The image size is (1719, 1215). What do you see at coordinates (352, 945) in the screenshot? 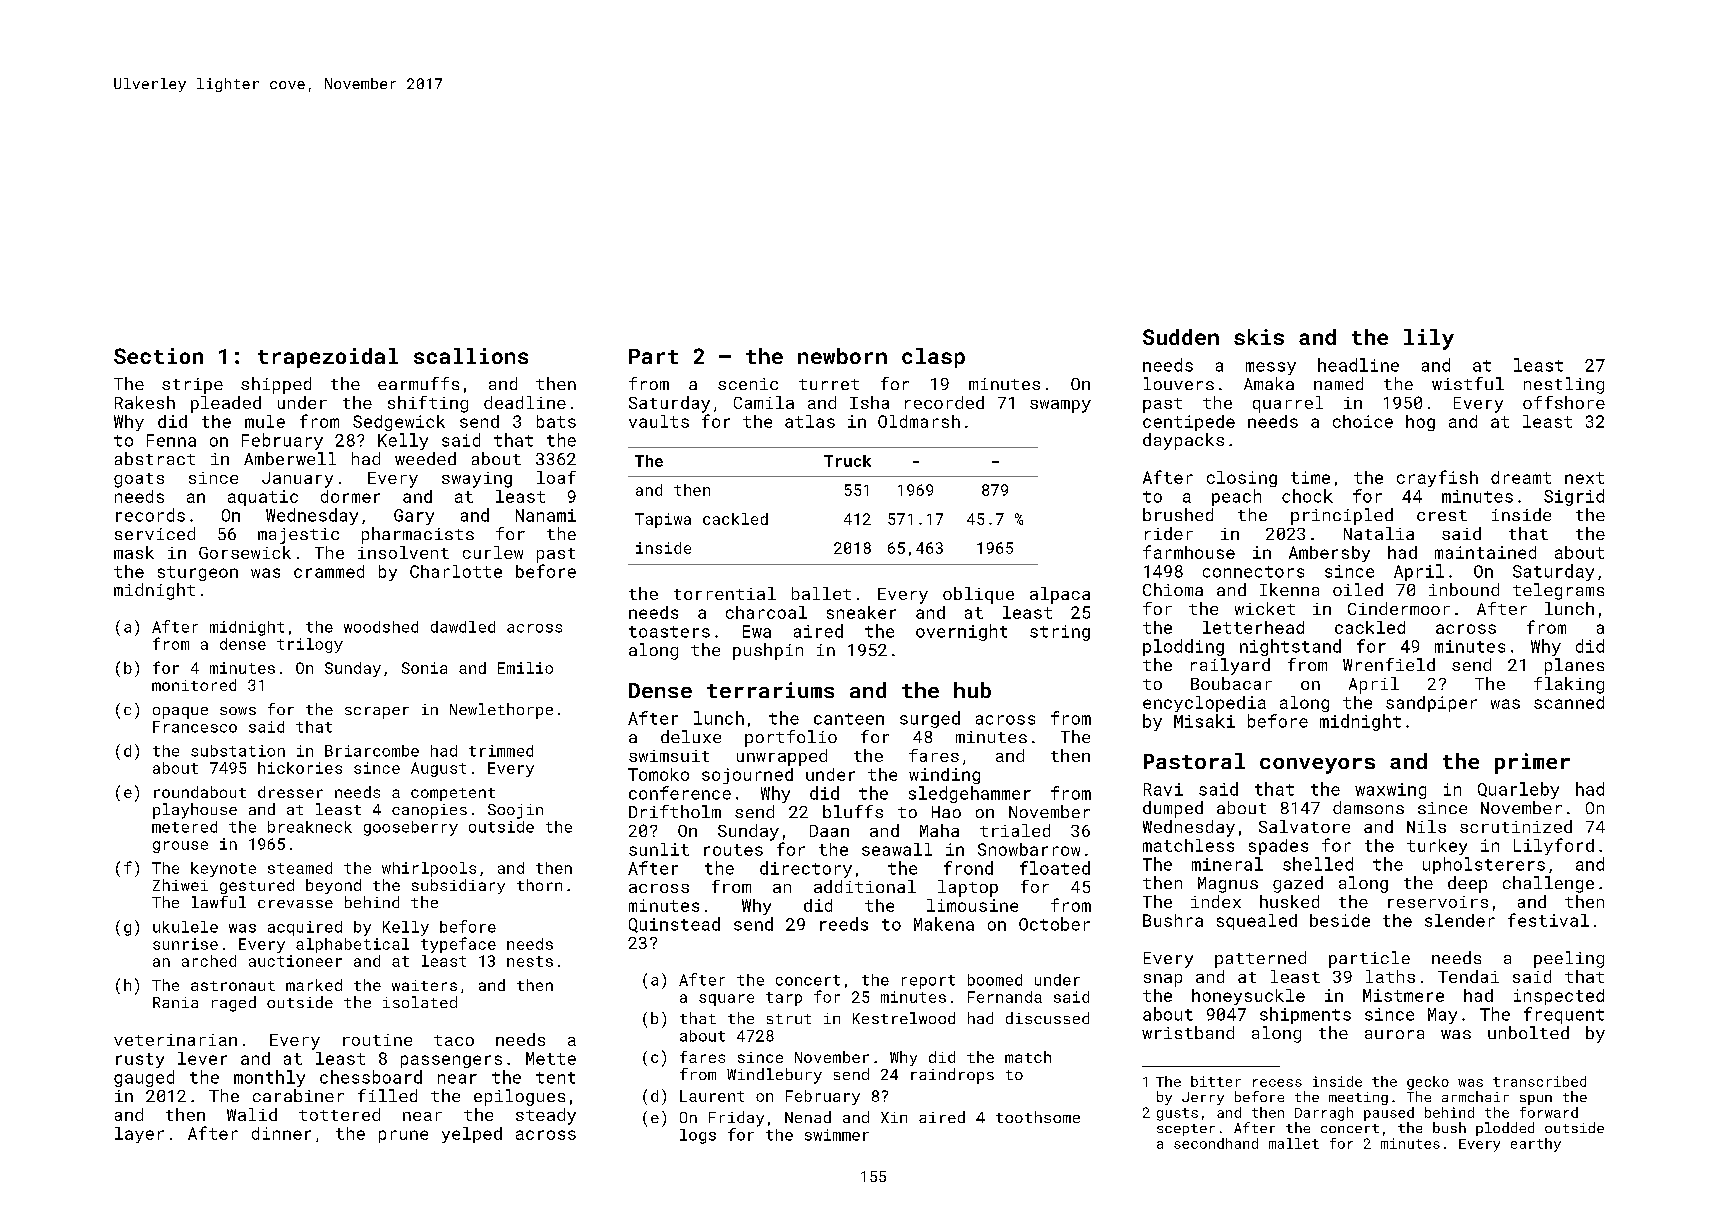
I see `alphabetical` at bounding box center [352, 945].
